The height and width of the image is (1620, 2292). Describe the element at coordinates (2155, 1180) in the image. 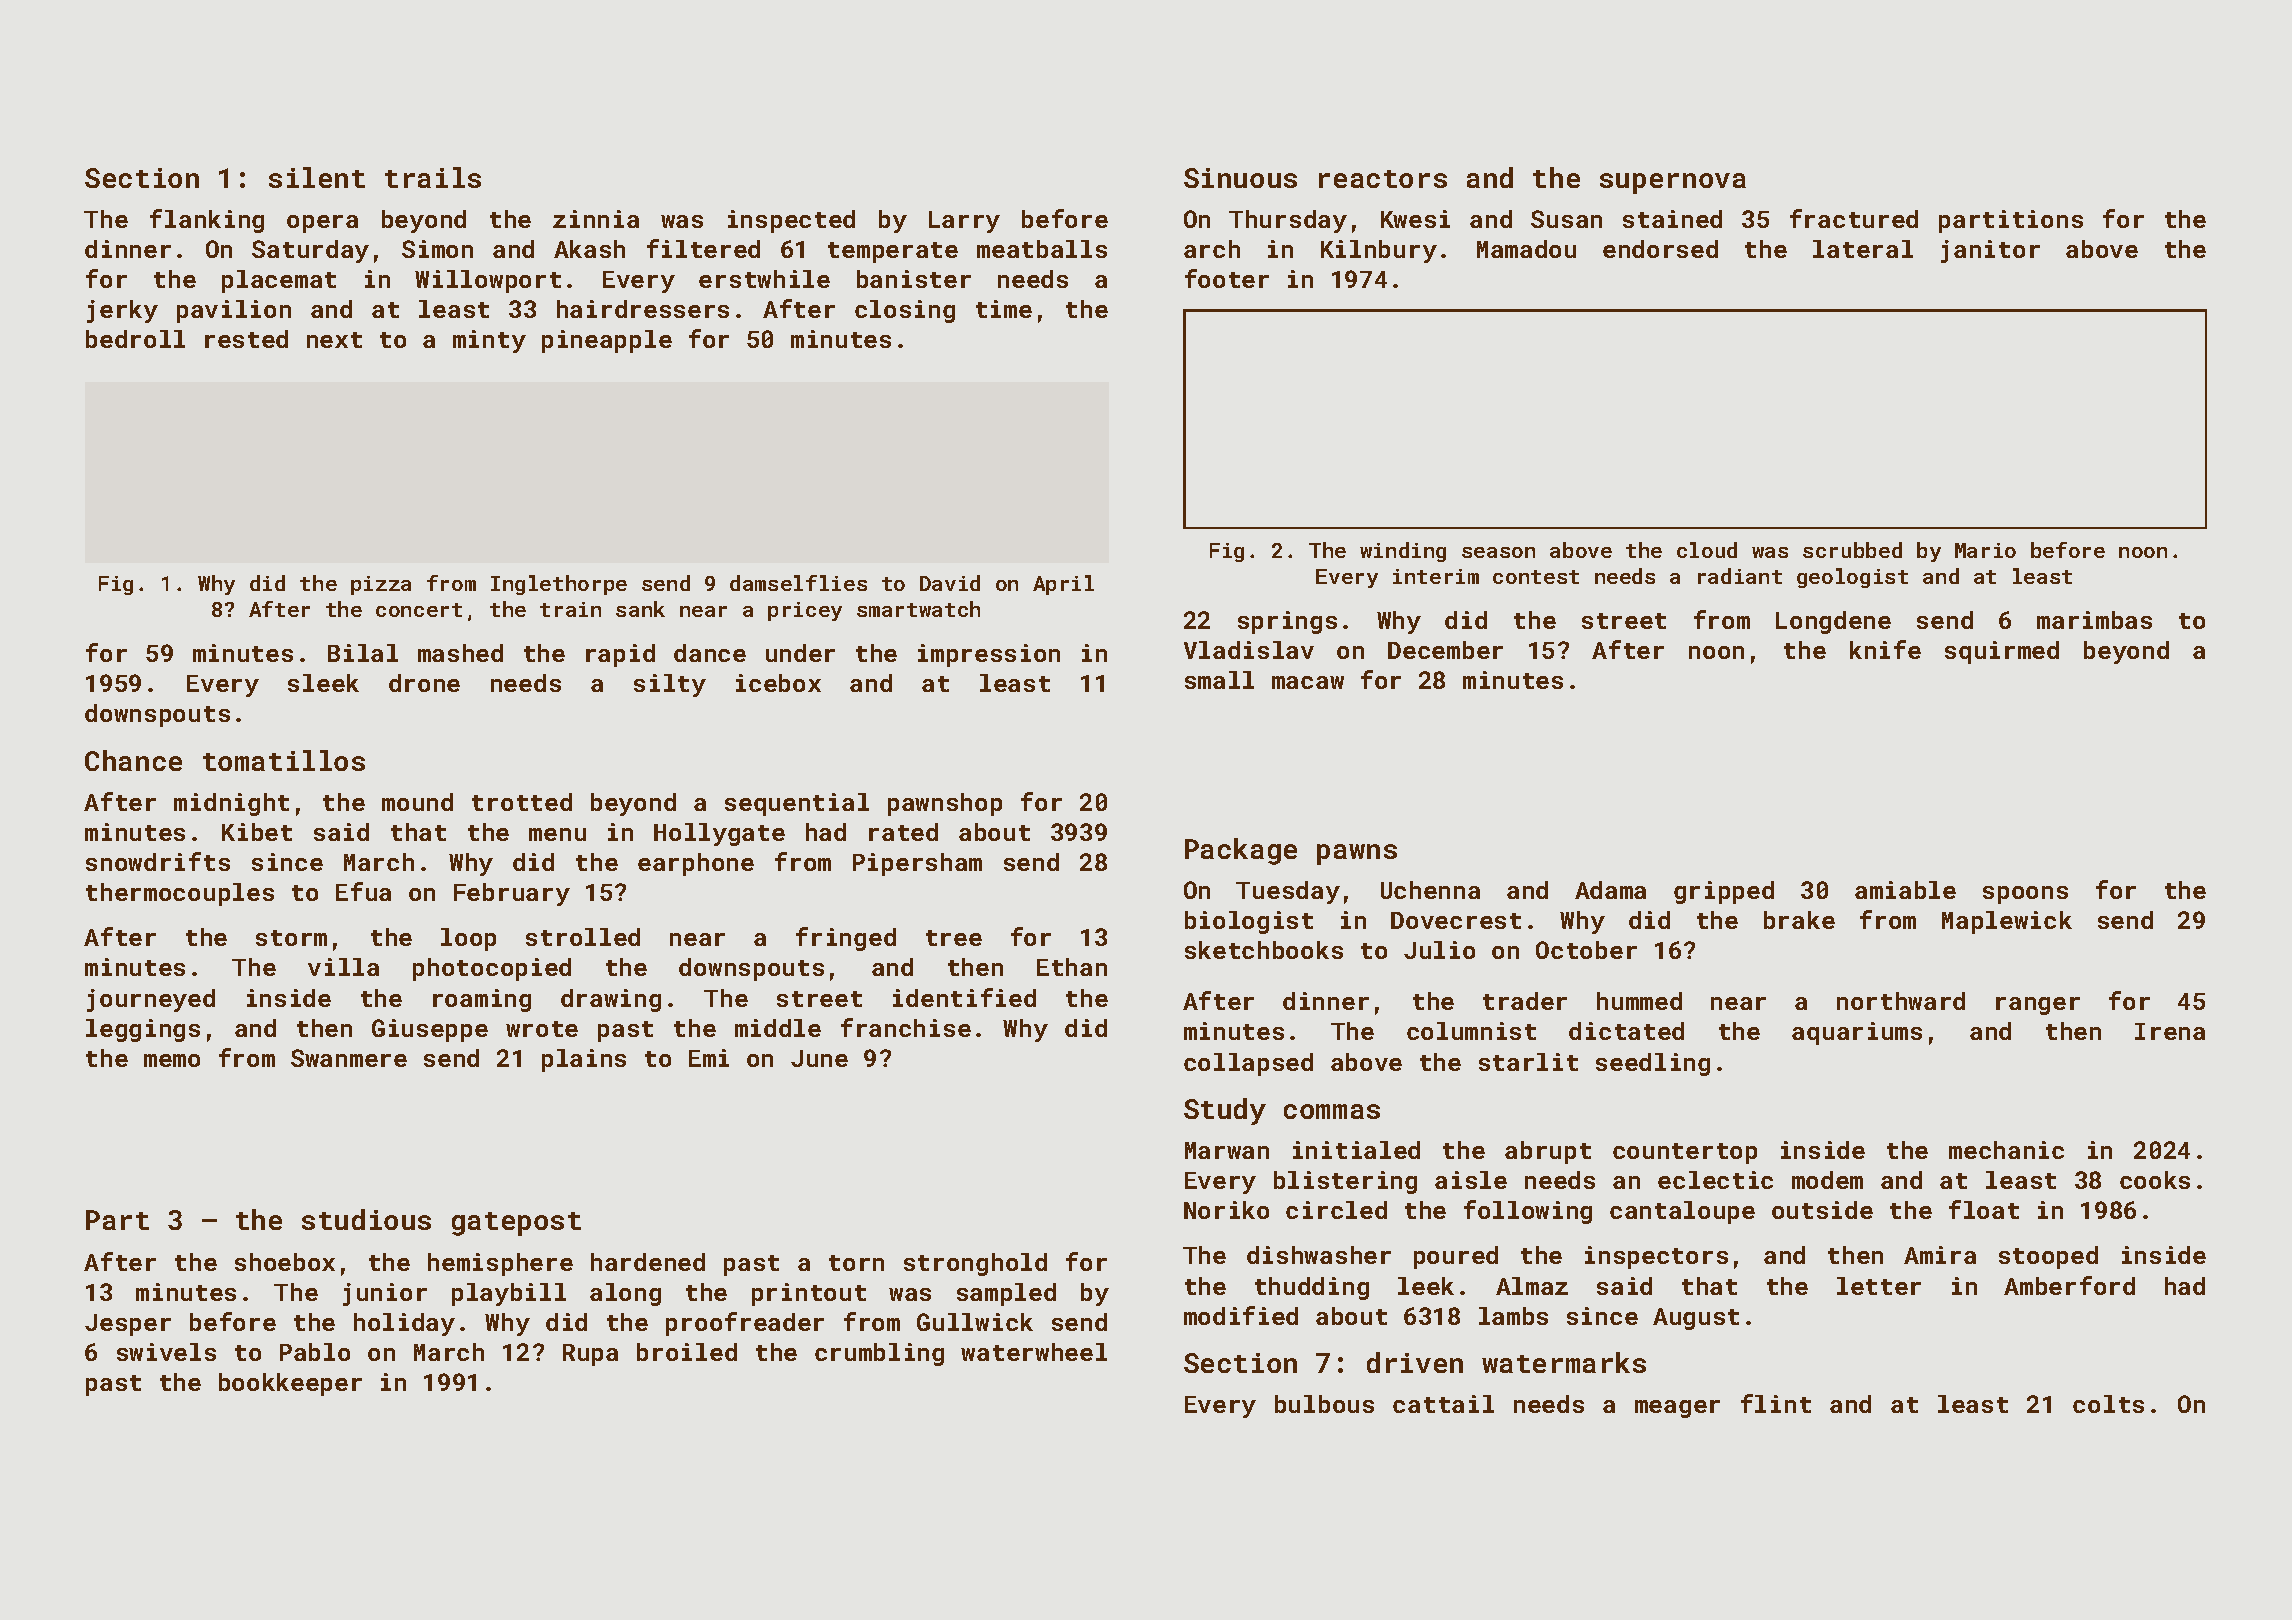

I see `cooks` at that location.
